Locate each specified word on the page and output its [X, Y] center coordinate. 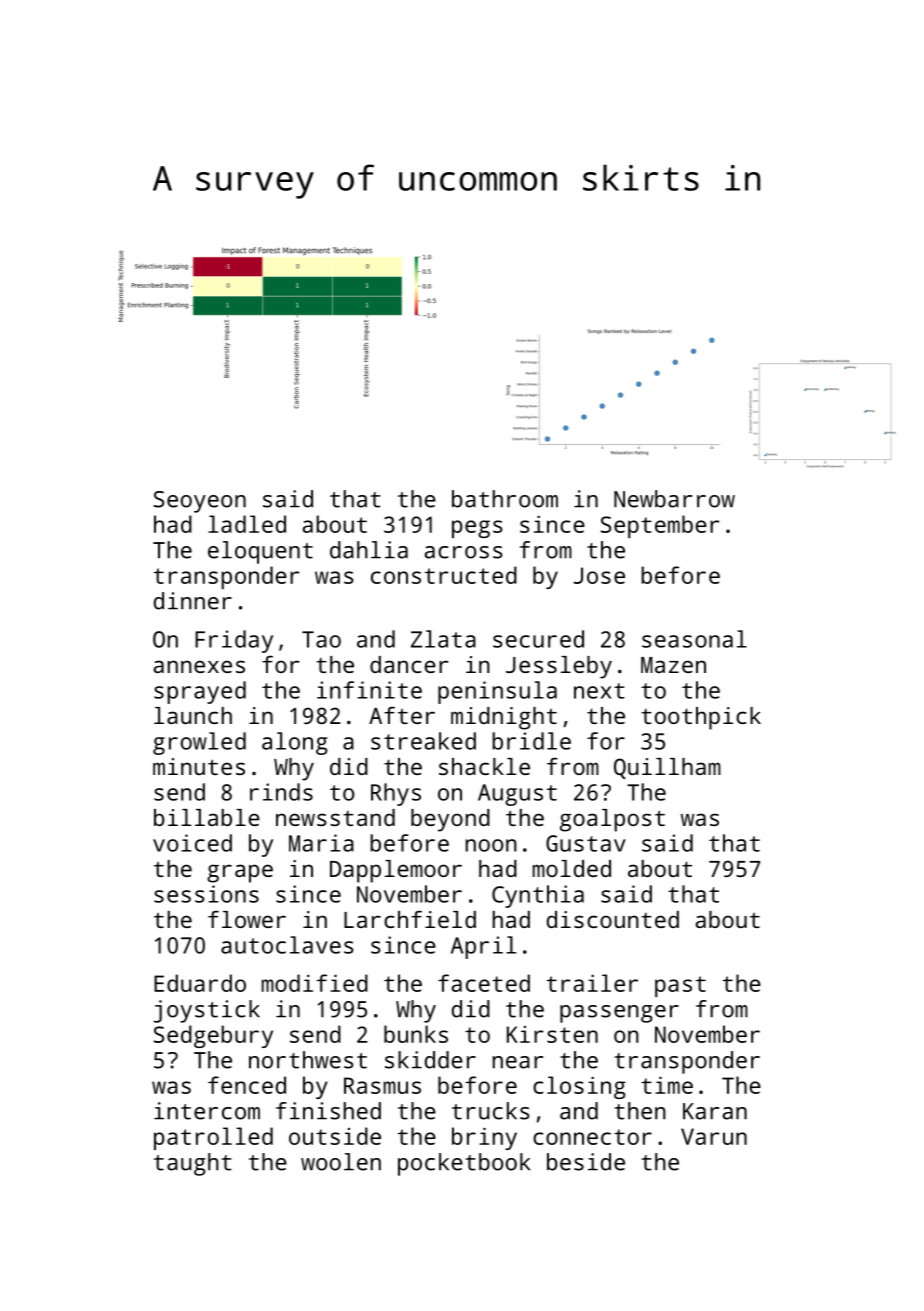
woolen [341, 1162]
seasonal [694, 639]
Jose [599, 575]
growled [199, 743]
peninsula [497, 692]
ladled [247, 524]
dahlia [369, 550]
